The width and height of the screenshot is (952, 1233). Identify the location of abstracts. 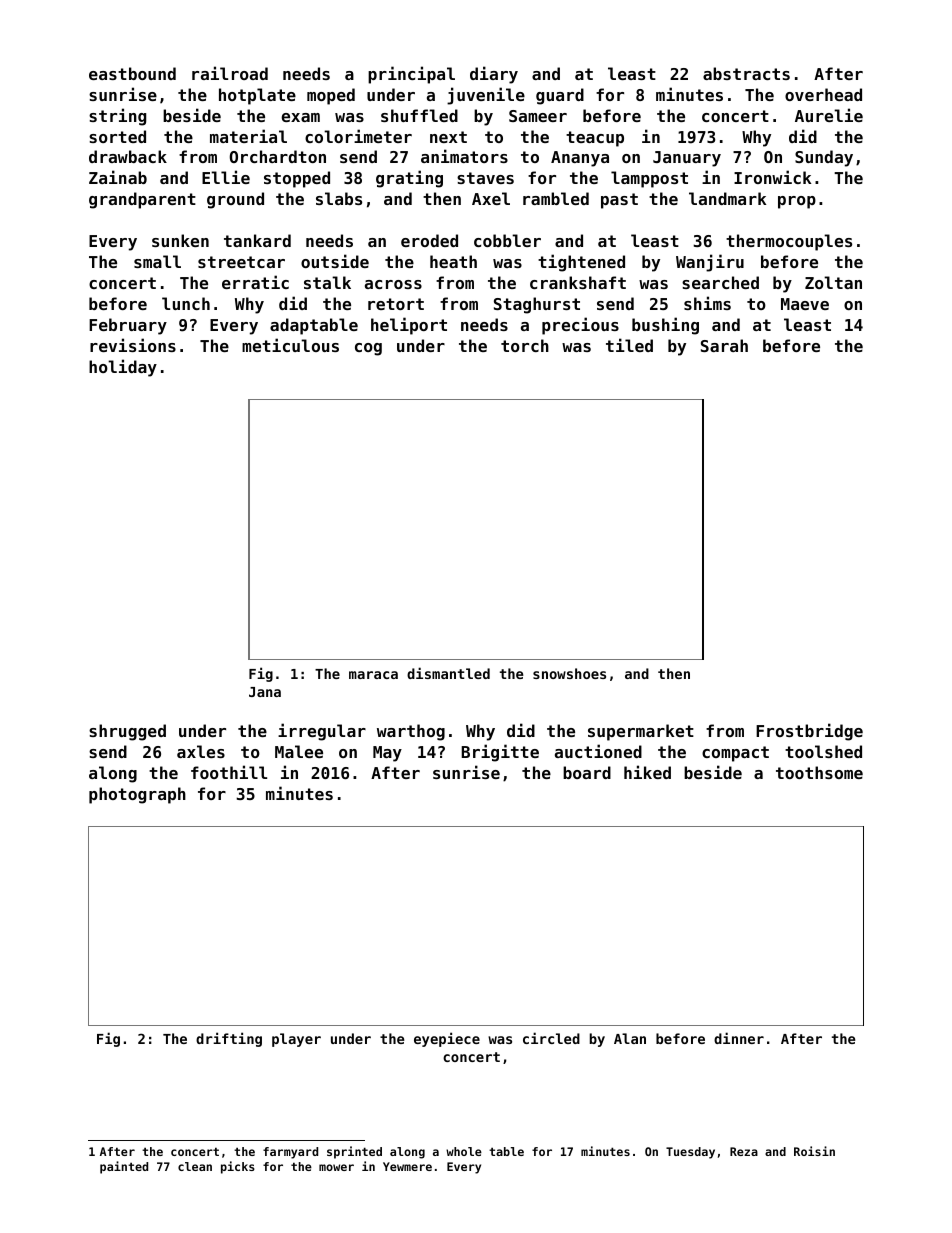
(746, 73).
